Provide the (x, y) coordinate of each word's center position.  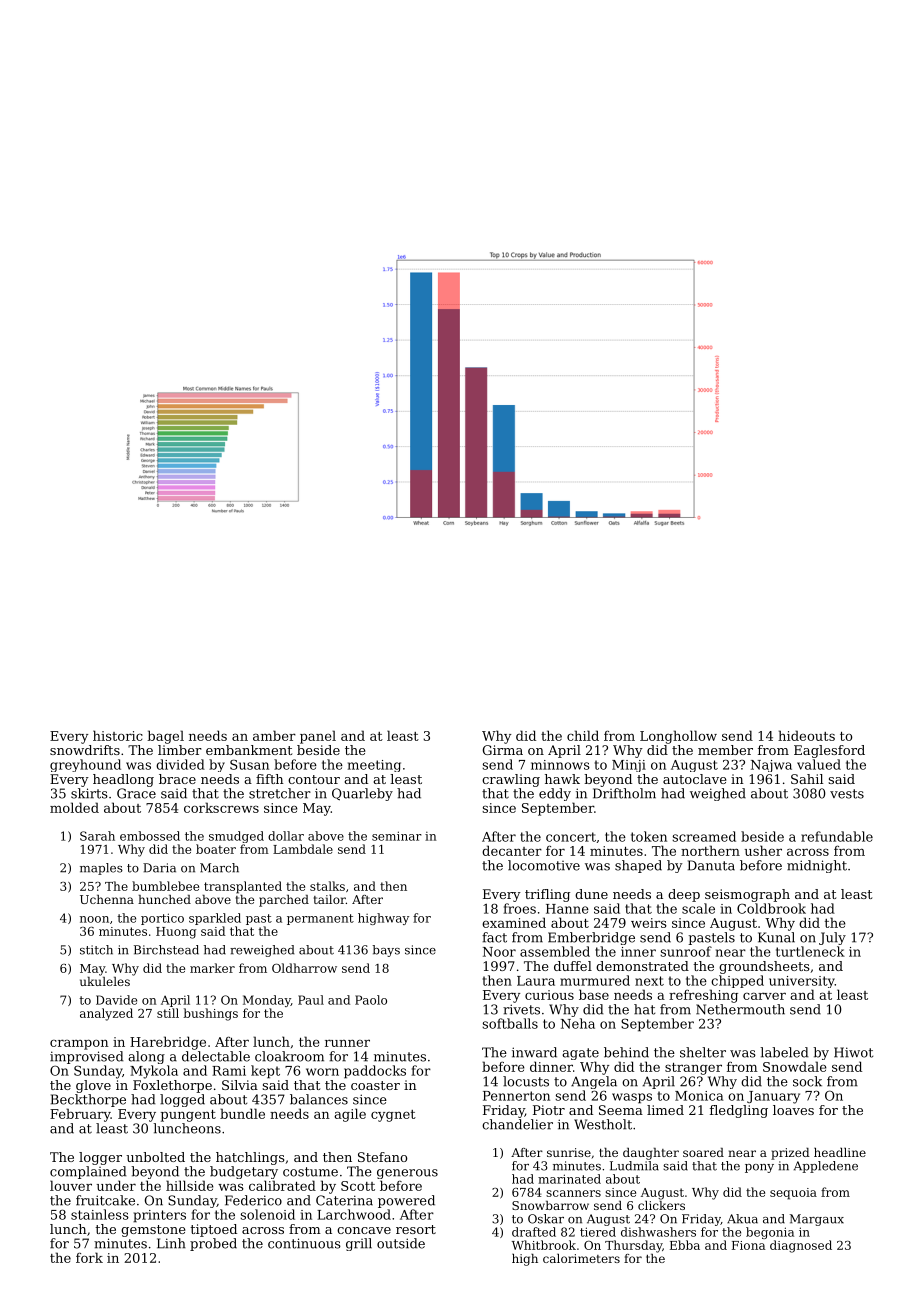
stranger (693, 1069)
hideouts (806, 735)
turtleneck (810, 951)
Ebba (685, 1245)
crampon (79, 1044)
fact (494, 937)
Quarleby (362, 794)
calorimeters (581, 1258)
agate (580, 1054)
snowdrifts (85, 750)
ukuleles (105, 981)
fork (89, 1257)
